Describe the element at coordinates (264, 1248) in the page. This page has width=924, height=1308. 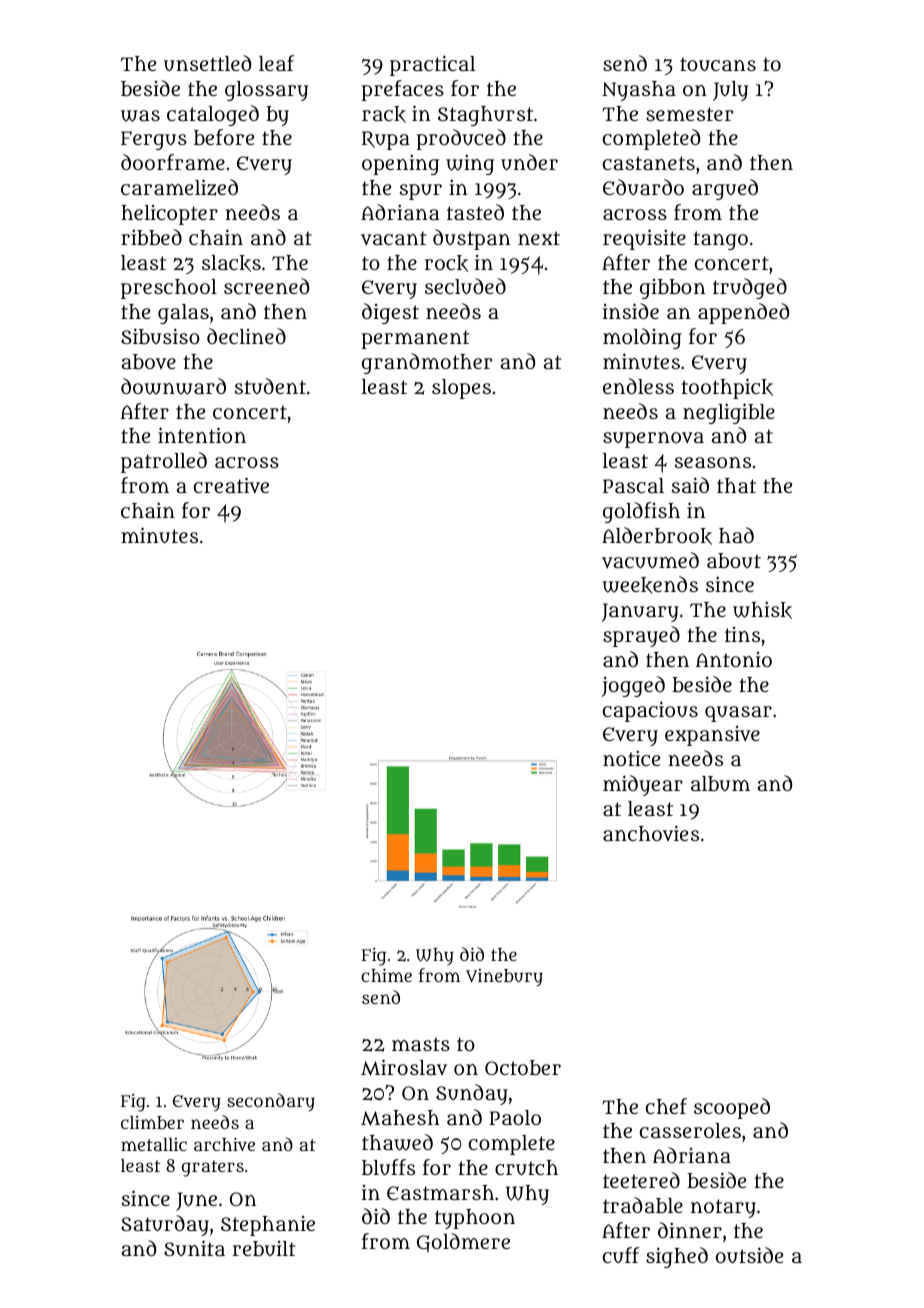
I see `rebuilt` at that location.
